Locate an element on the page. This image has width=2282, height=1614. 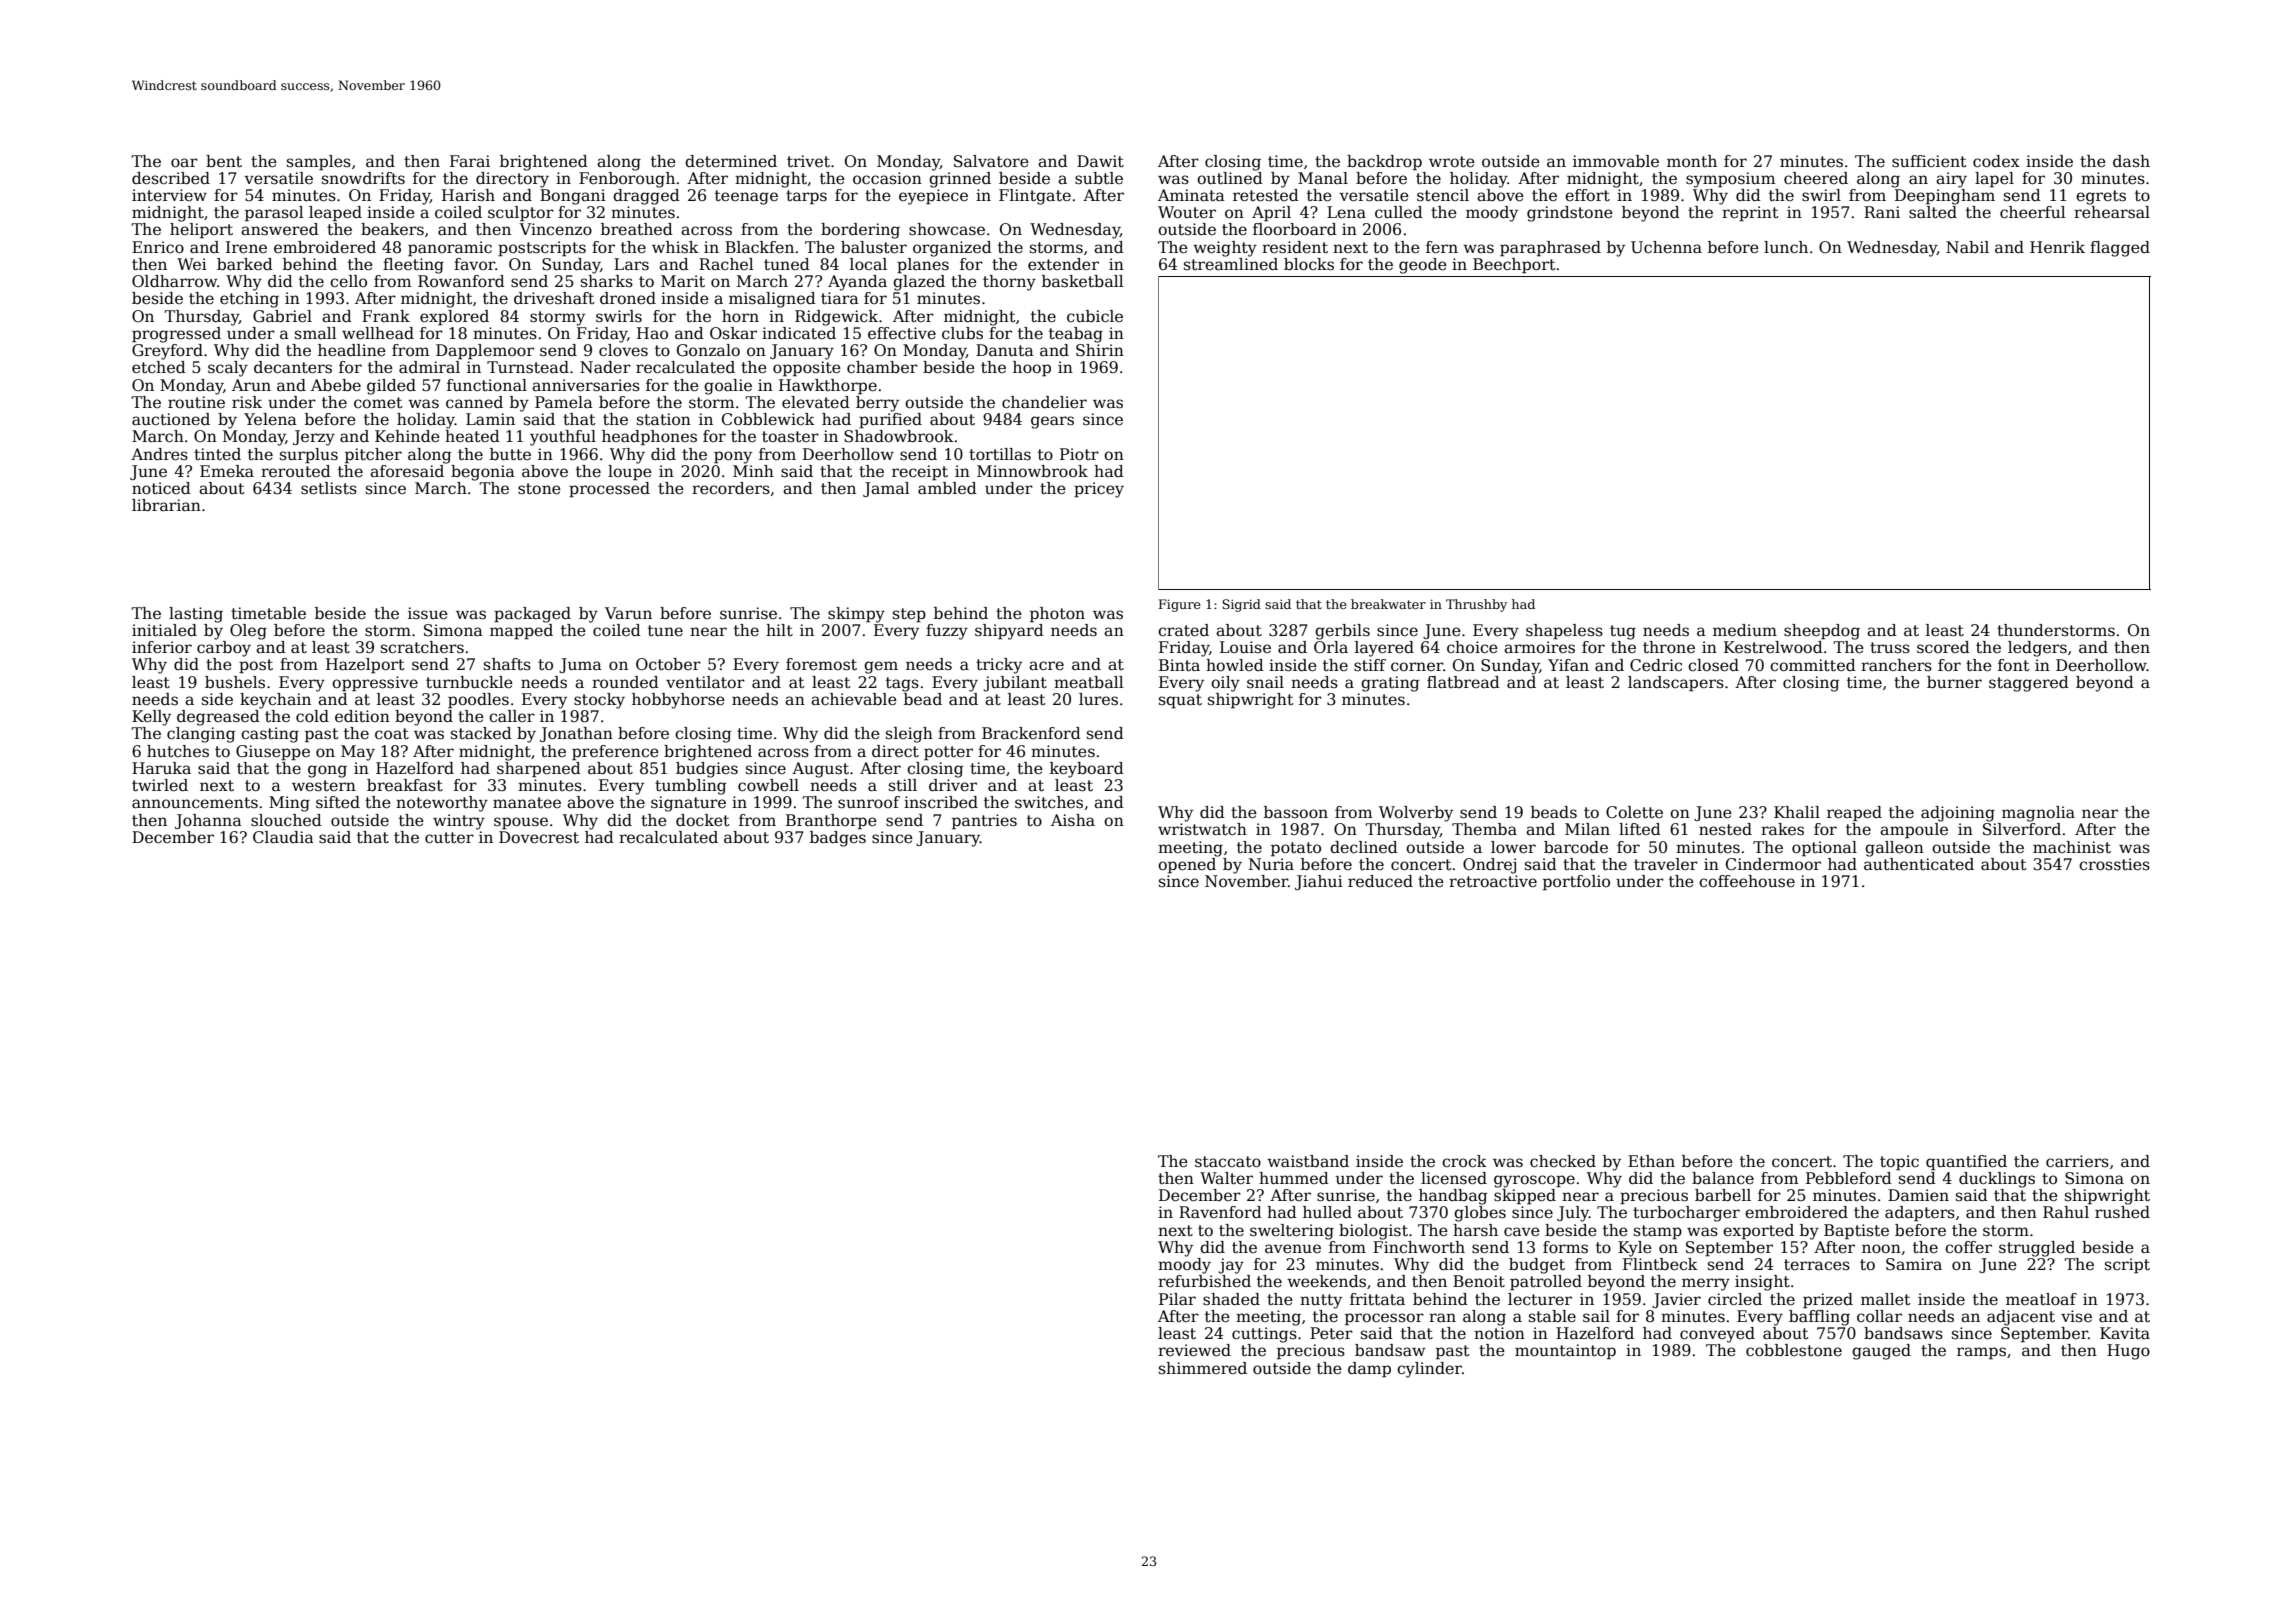
sleigh is located at coordinates (909, 735).
